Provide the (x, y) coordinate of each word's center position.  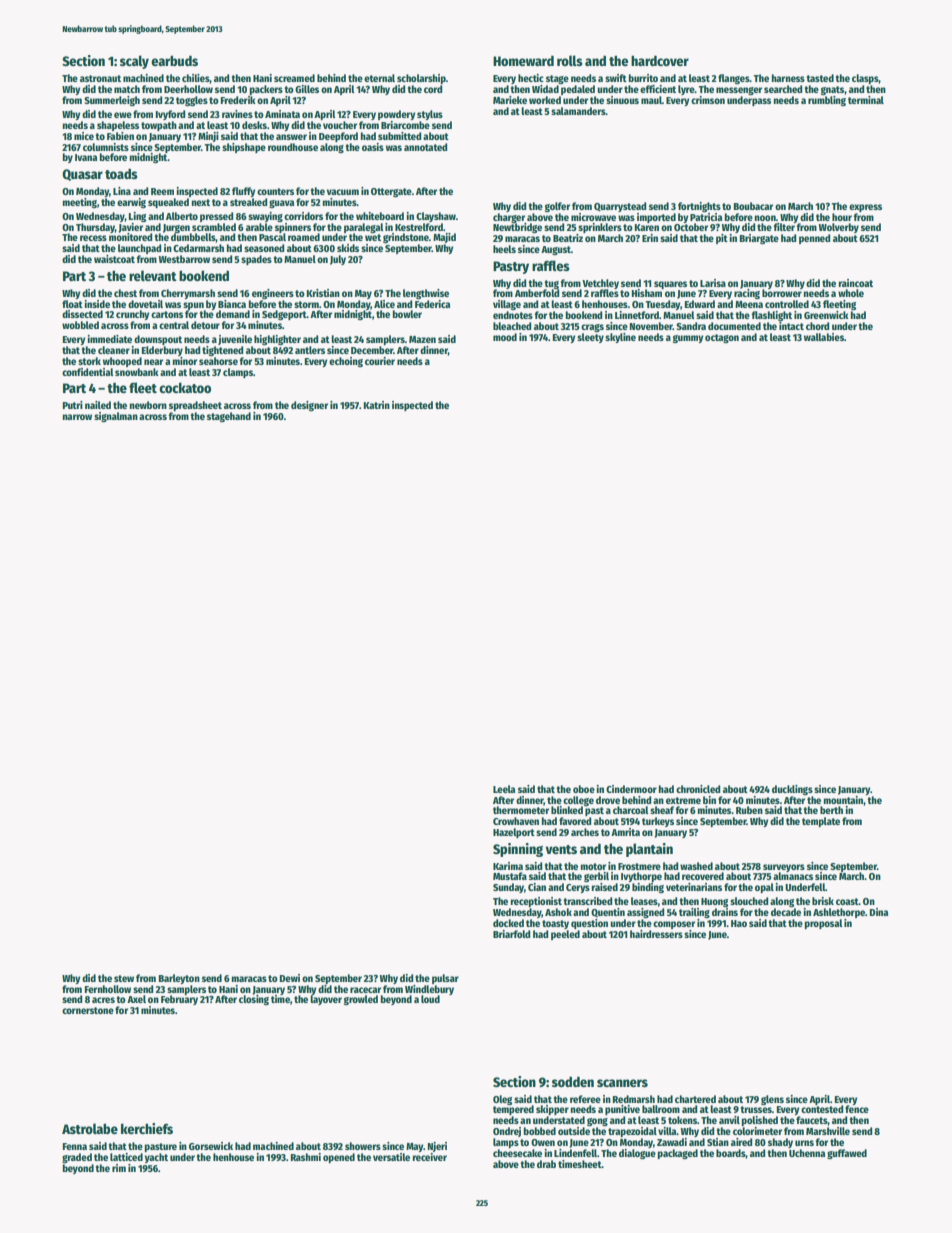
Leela (504, 789)
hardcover (660, 60)
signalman (116, 417)
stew (124, 978)
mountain (843, 800)
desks (254, 125)
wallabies (824, 337)
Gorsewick (211, 1146)
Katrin (377, 405)
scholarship (421, 79)
